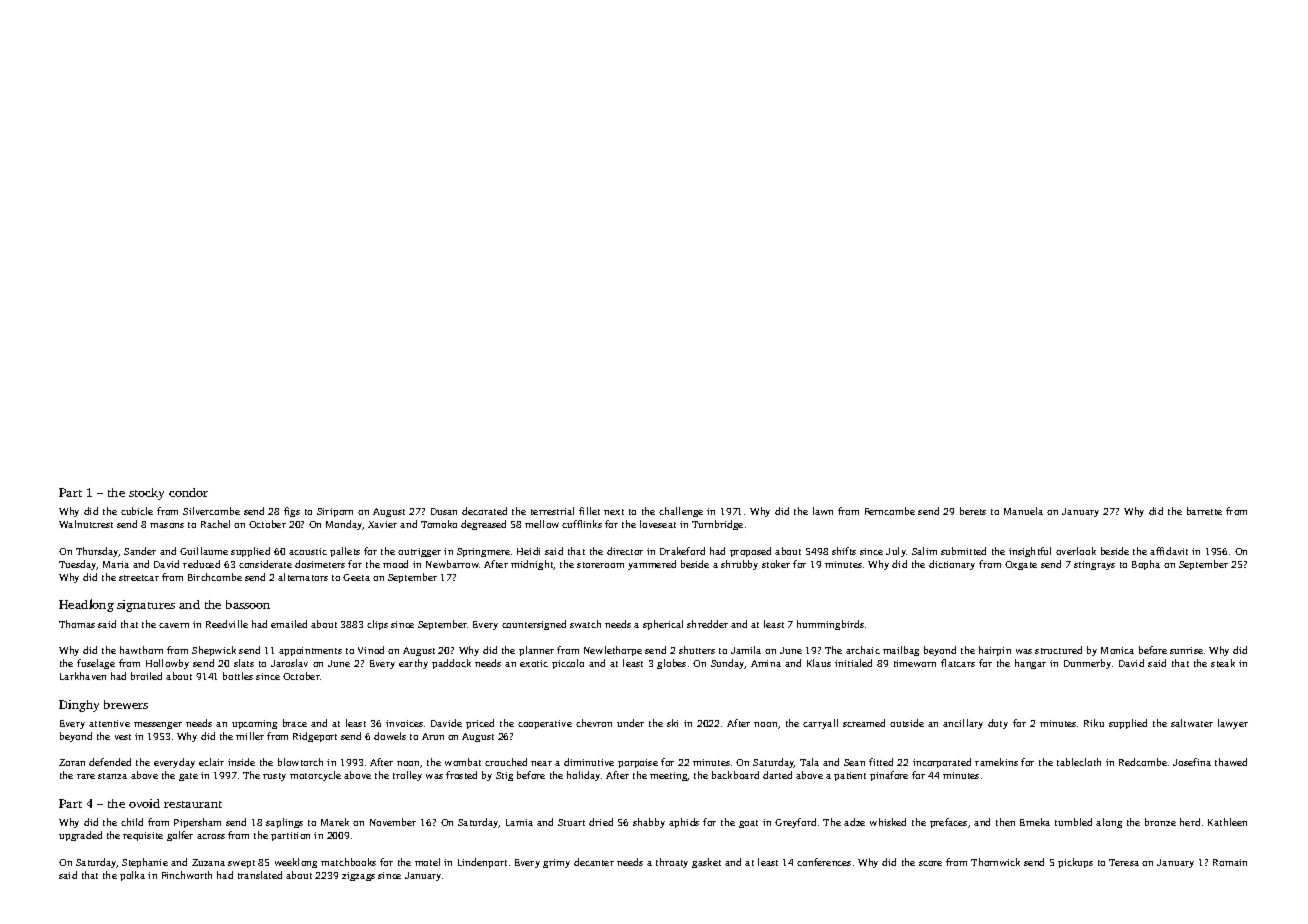 The width and height of the image is (1308, 924). What do you see at coordinates (1075, 863) in the image?
I see `pickups` at bounding box center [1075, 863].
